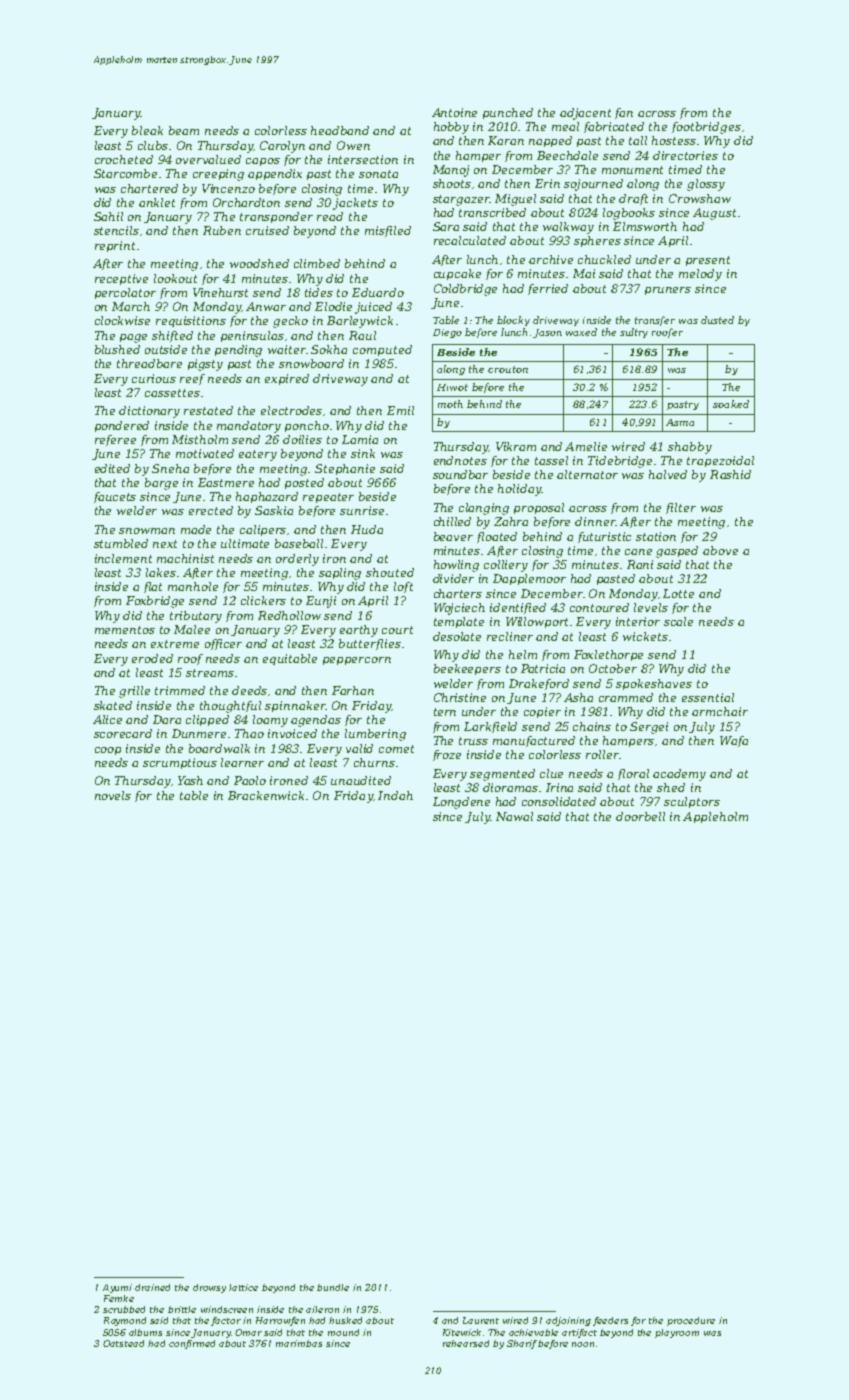 This page has width=849, height=1400. What do you see at coordinates (692, 802) in the page?
I see `sculptors` at bounding box center [692, 802].
